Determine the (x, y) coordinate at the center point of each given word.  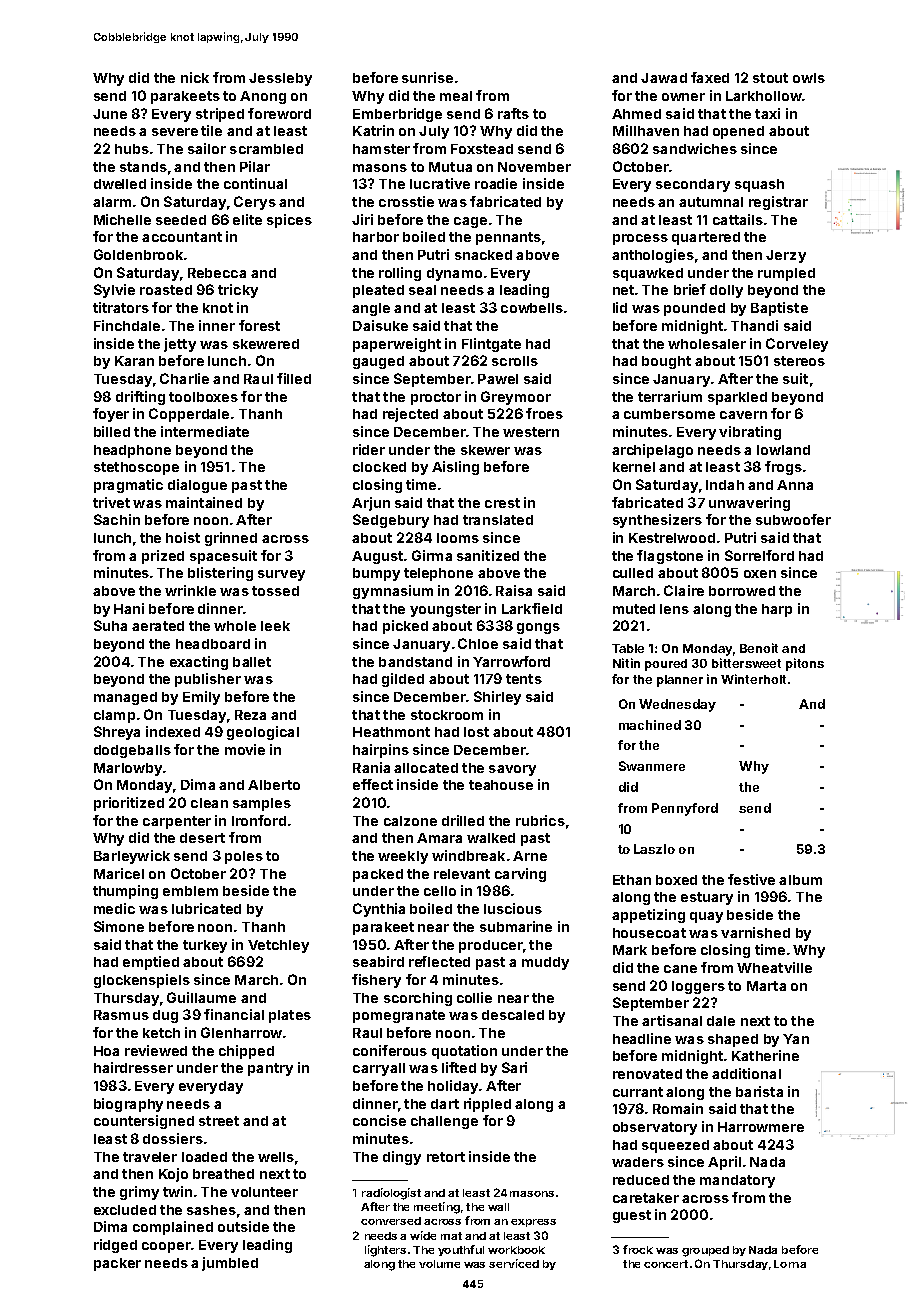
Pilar (255, 166)
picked (405, 627)
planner (680, 681)
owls (809, 78)
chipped (246, 1052)
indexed (173, 731)
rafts (513, 113)
